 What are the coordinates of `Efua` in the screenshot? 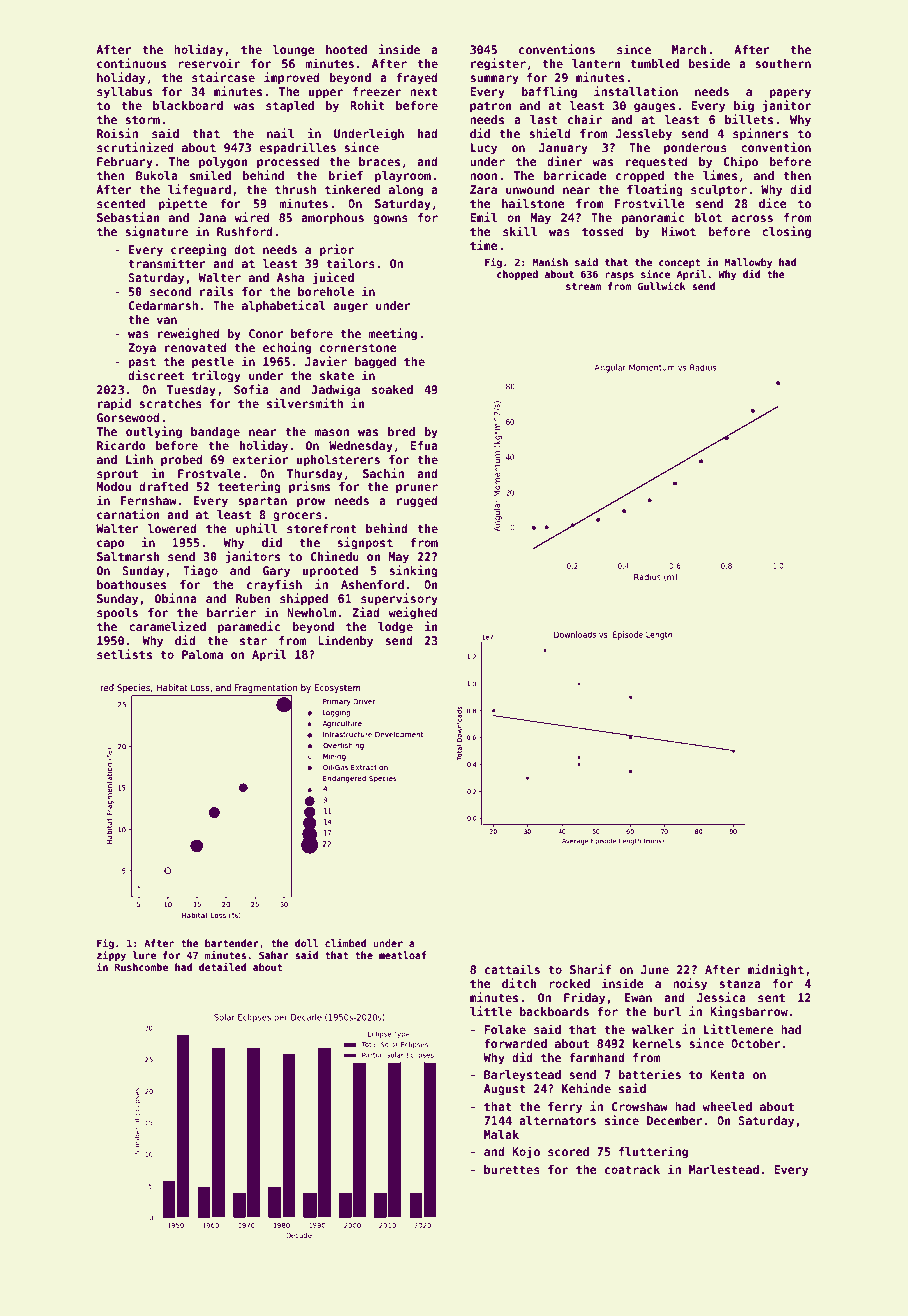 It's located at (424, 445).
